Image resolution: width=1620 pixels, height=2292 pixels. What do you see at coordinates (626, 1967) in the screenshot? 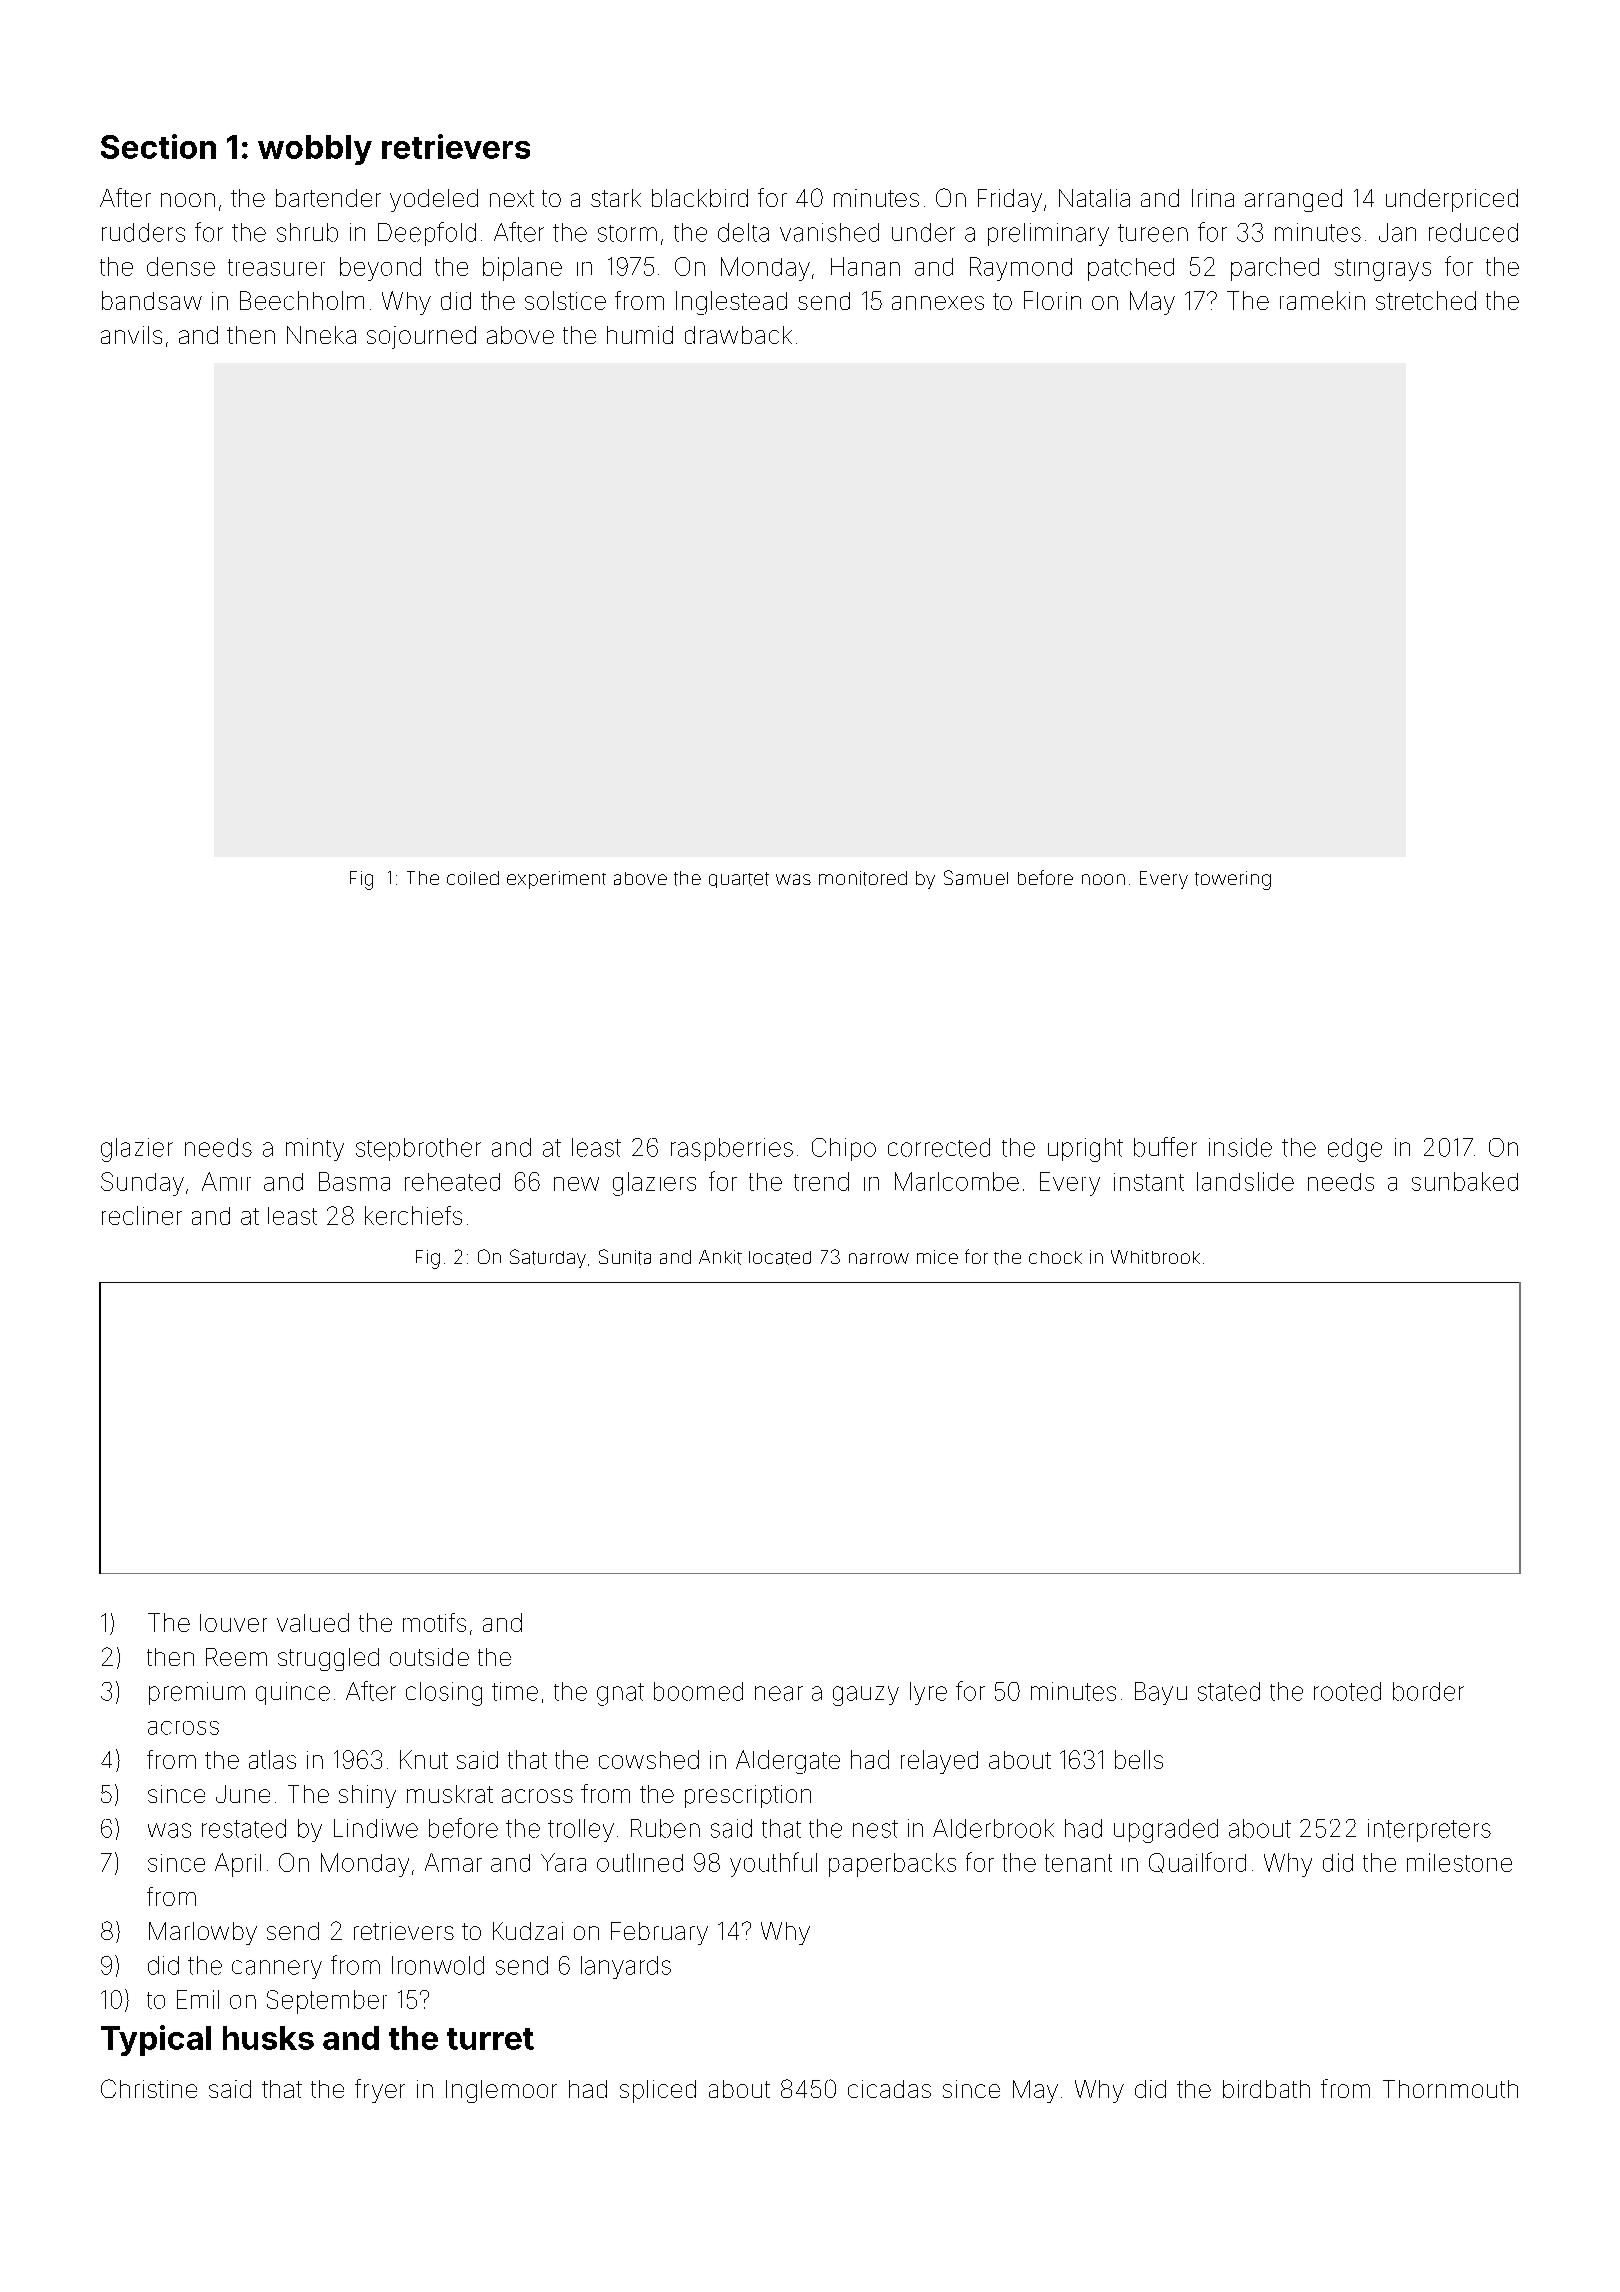
I see `lanyards` at bounding box center [626, 1967].
